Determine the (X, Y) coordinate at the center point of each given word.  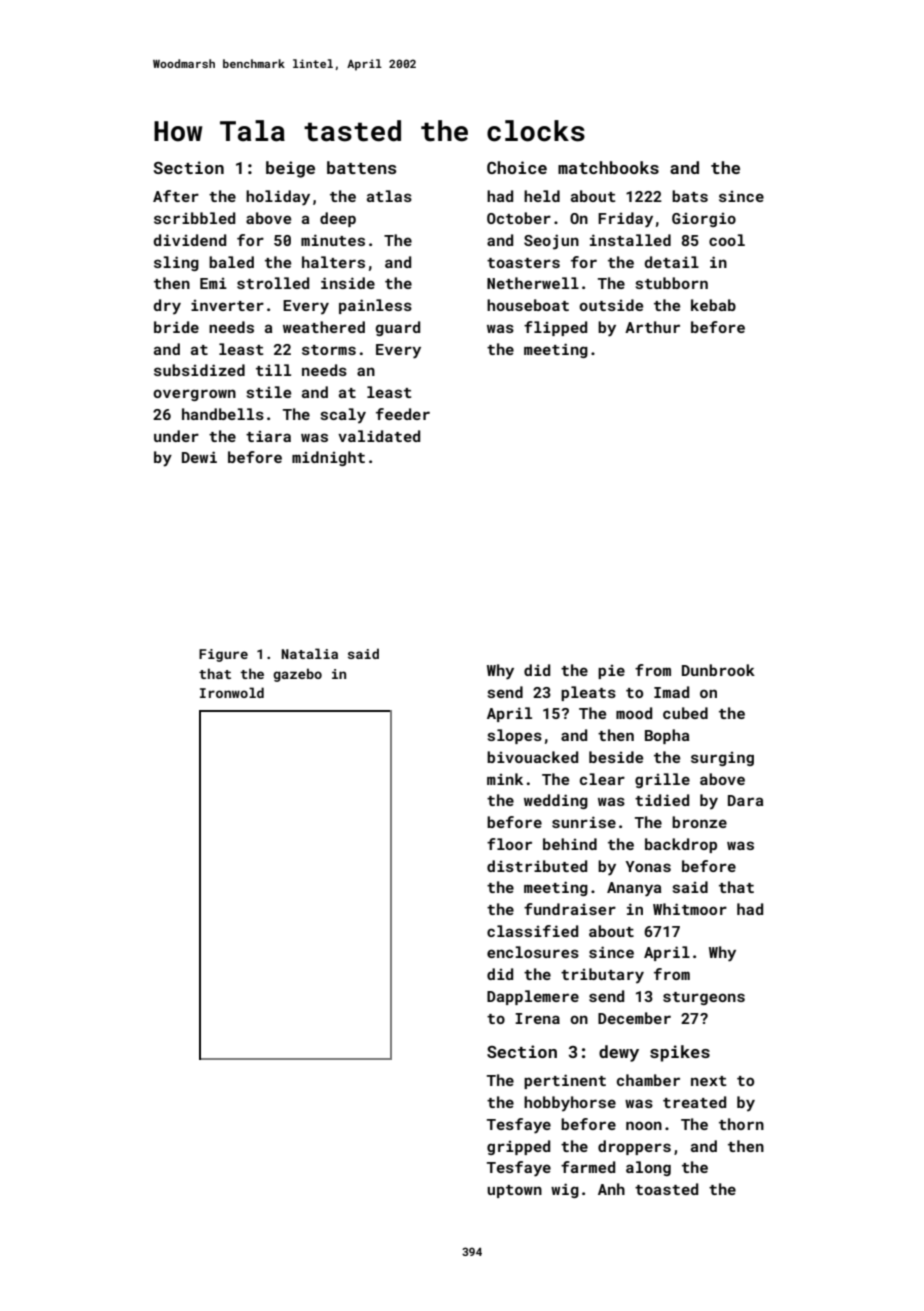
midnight (328, 458)
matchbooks (608, 167)
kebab (713, 305)
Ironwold (232, 692)
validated (379, 436)
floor (509, 844)
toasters (523, 263)
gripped (518, 1147)
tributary (602, 976)
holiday (278, 198)
